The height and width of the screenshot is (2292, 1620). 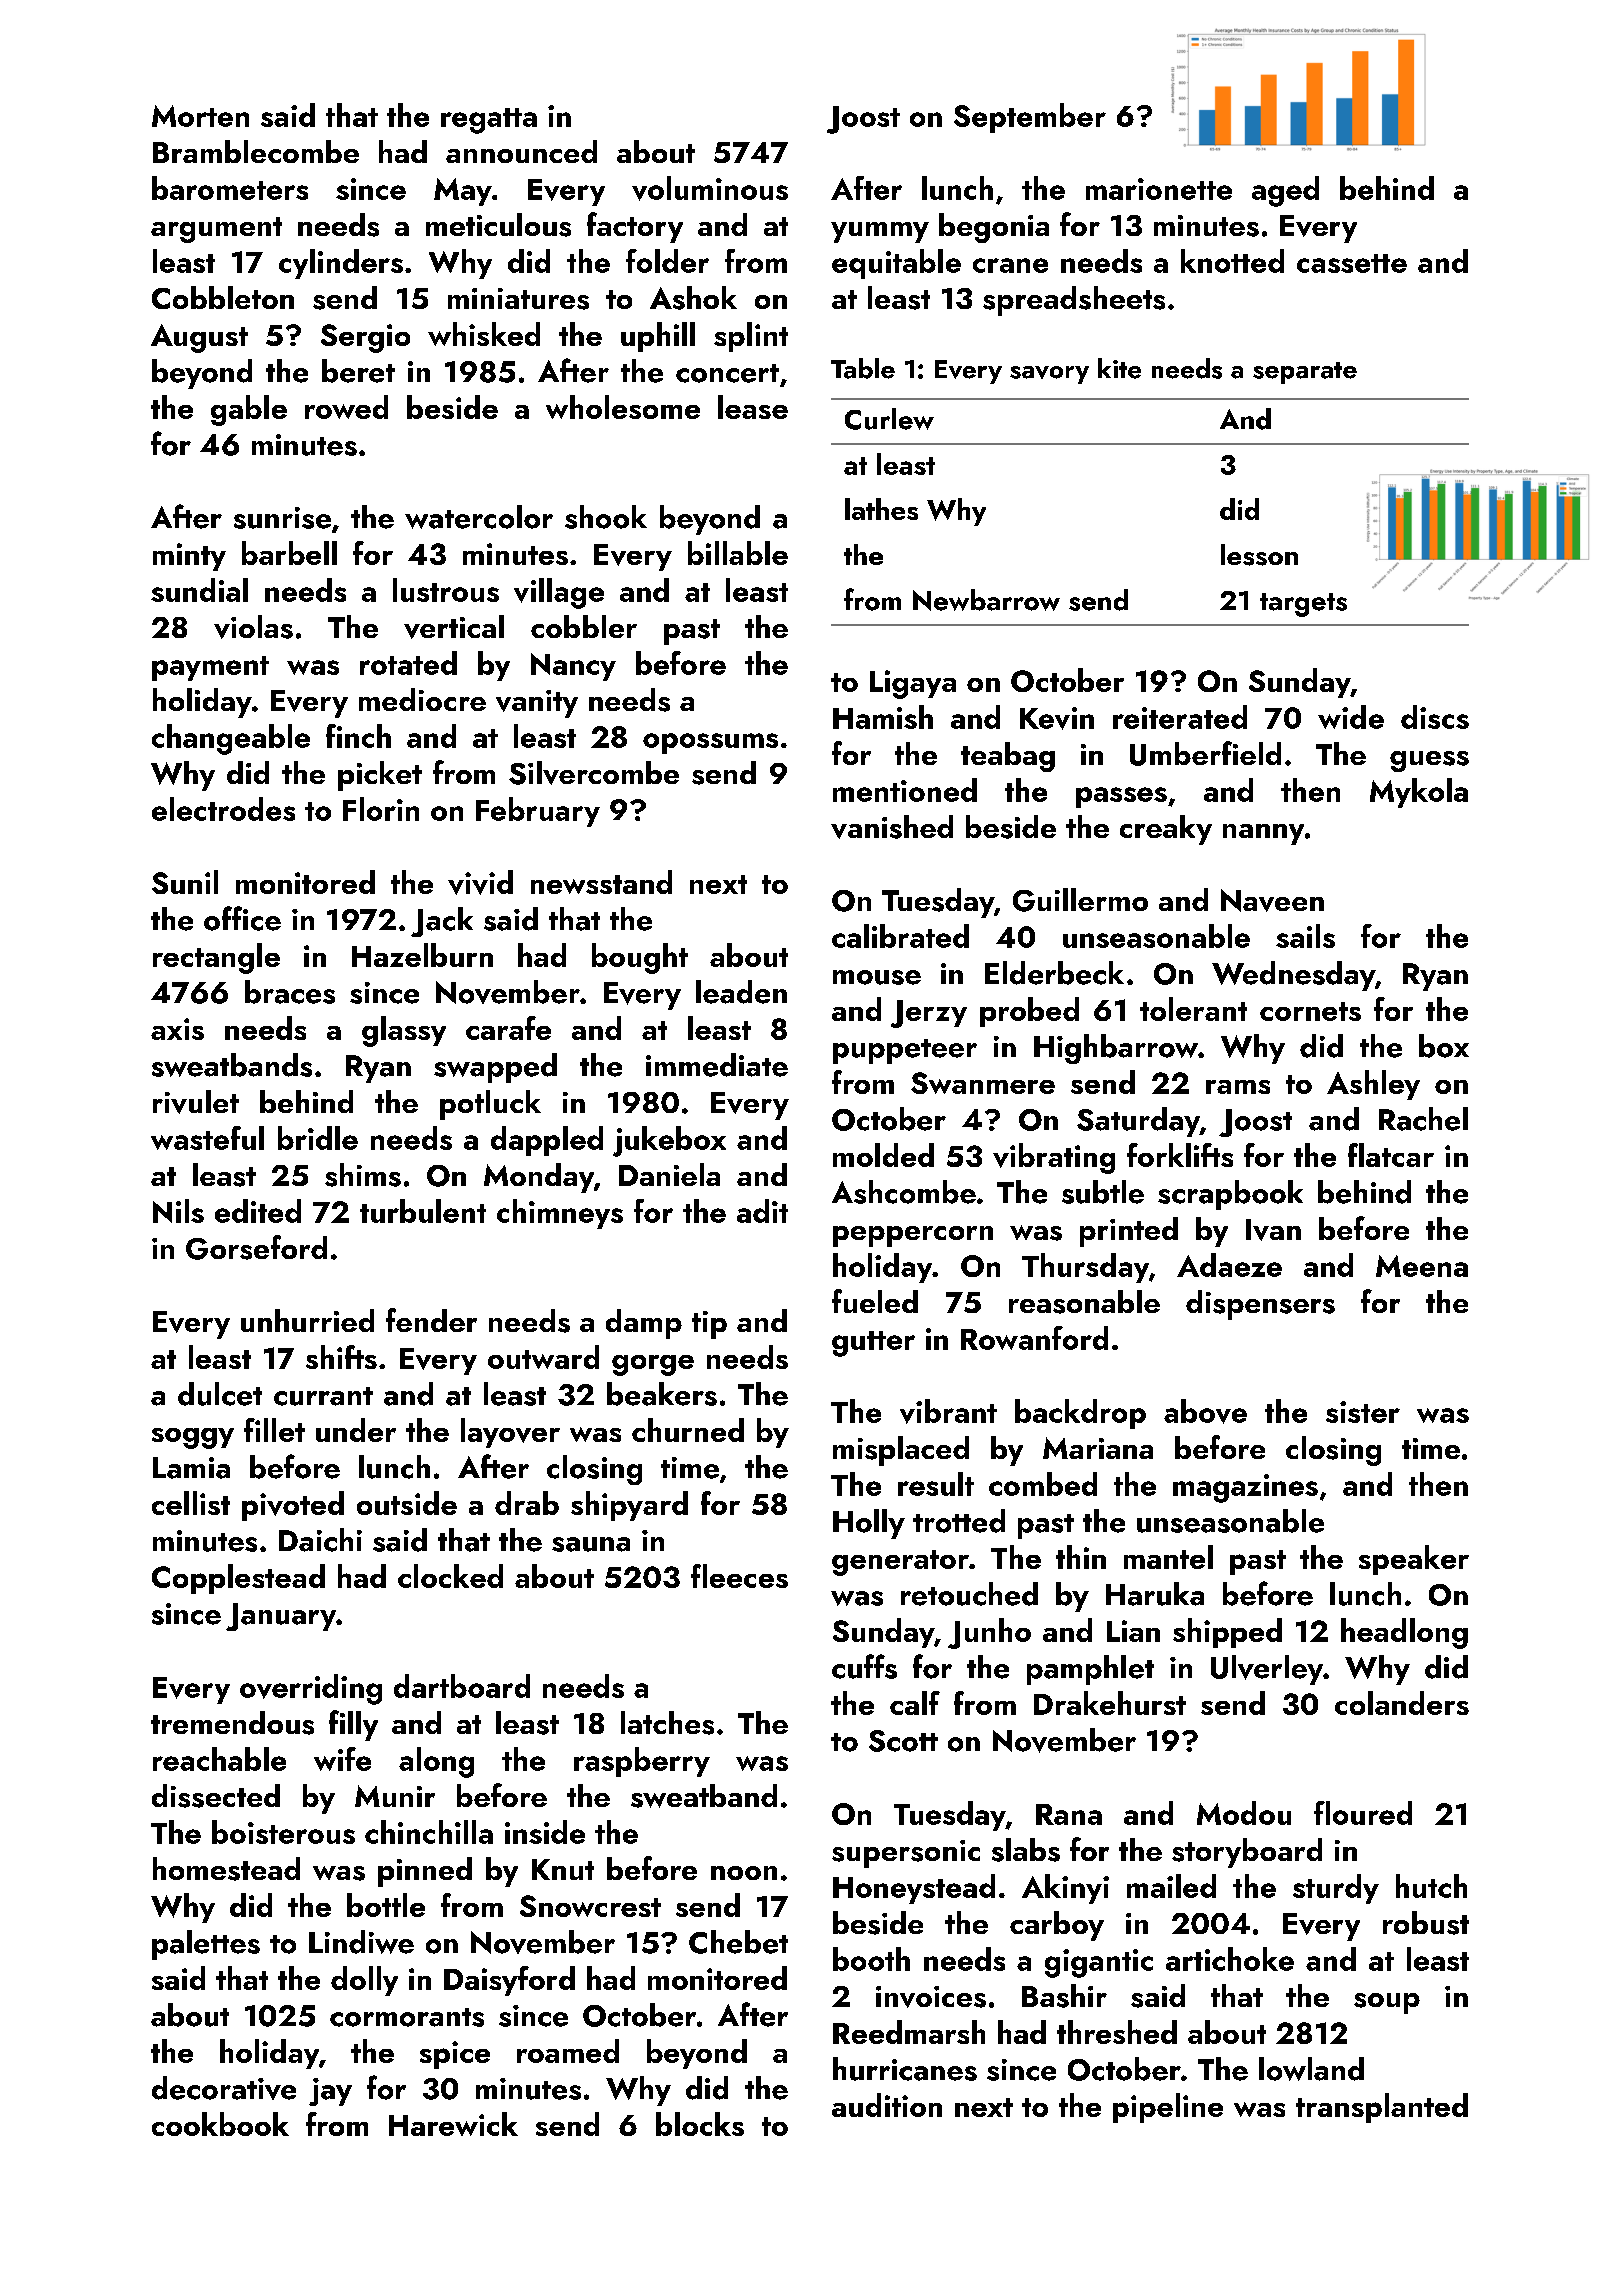 What do you see at coordinates (883, 1155) in the screenshot?
I see `molded` at bounding box center [883, 1155].
